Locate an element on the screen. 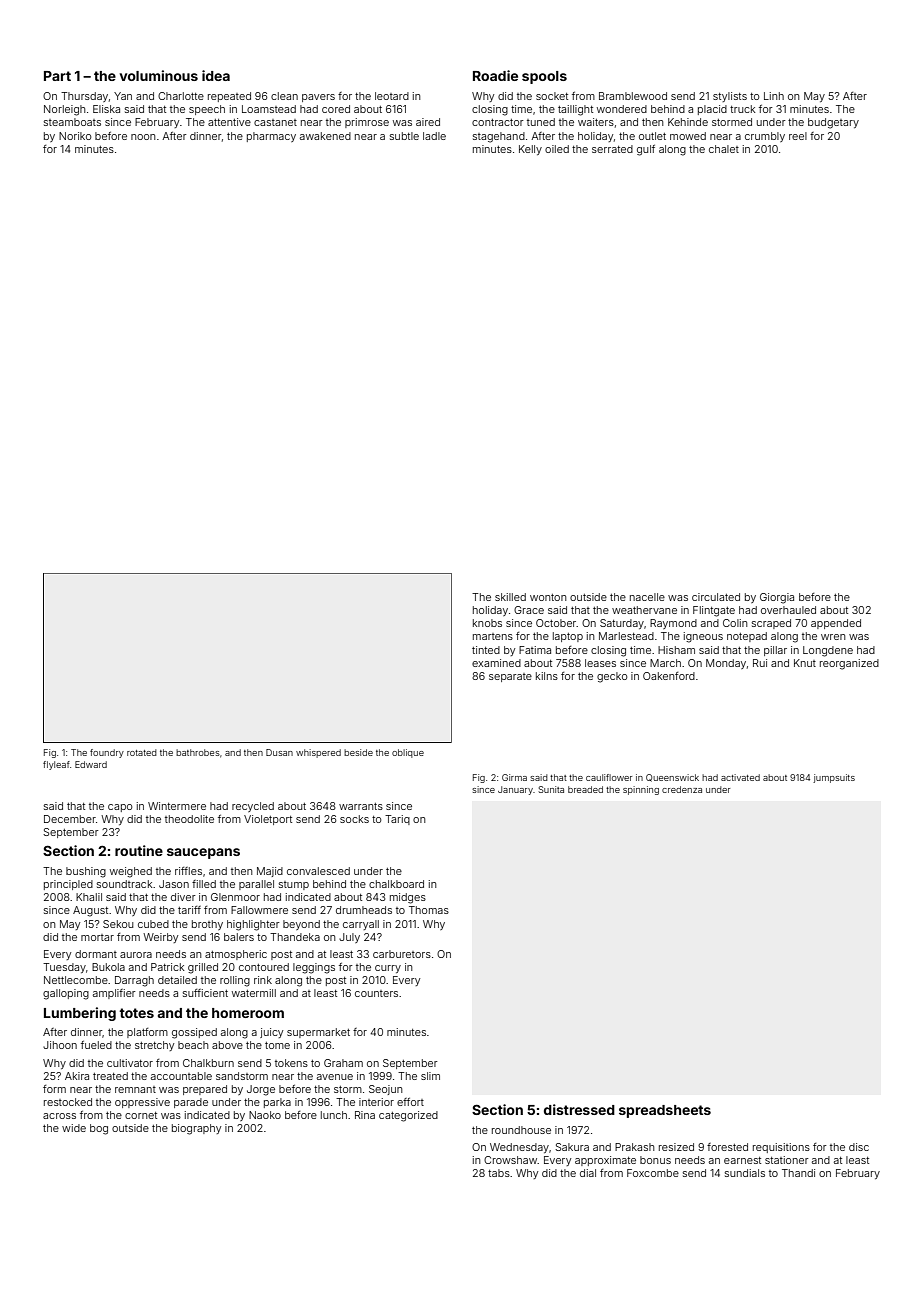 The width and height of the screenshot is (924, 1308). spreadsheets is located at coordinates (665, 1111).
